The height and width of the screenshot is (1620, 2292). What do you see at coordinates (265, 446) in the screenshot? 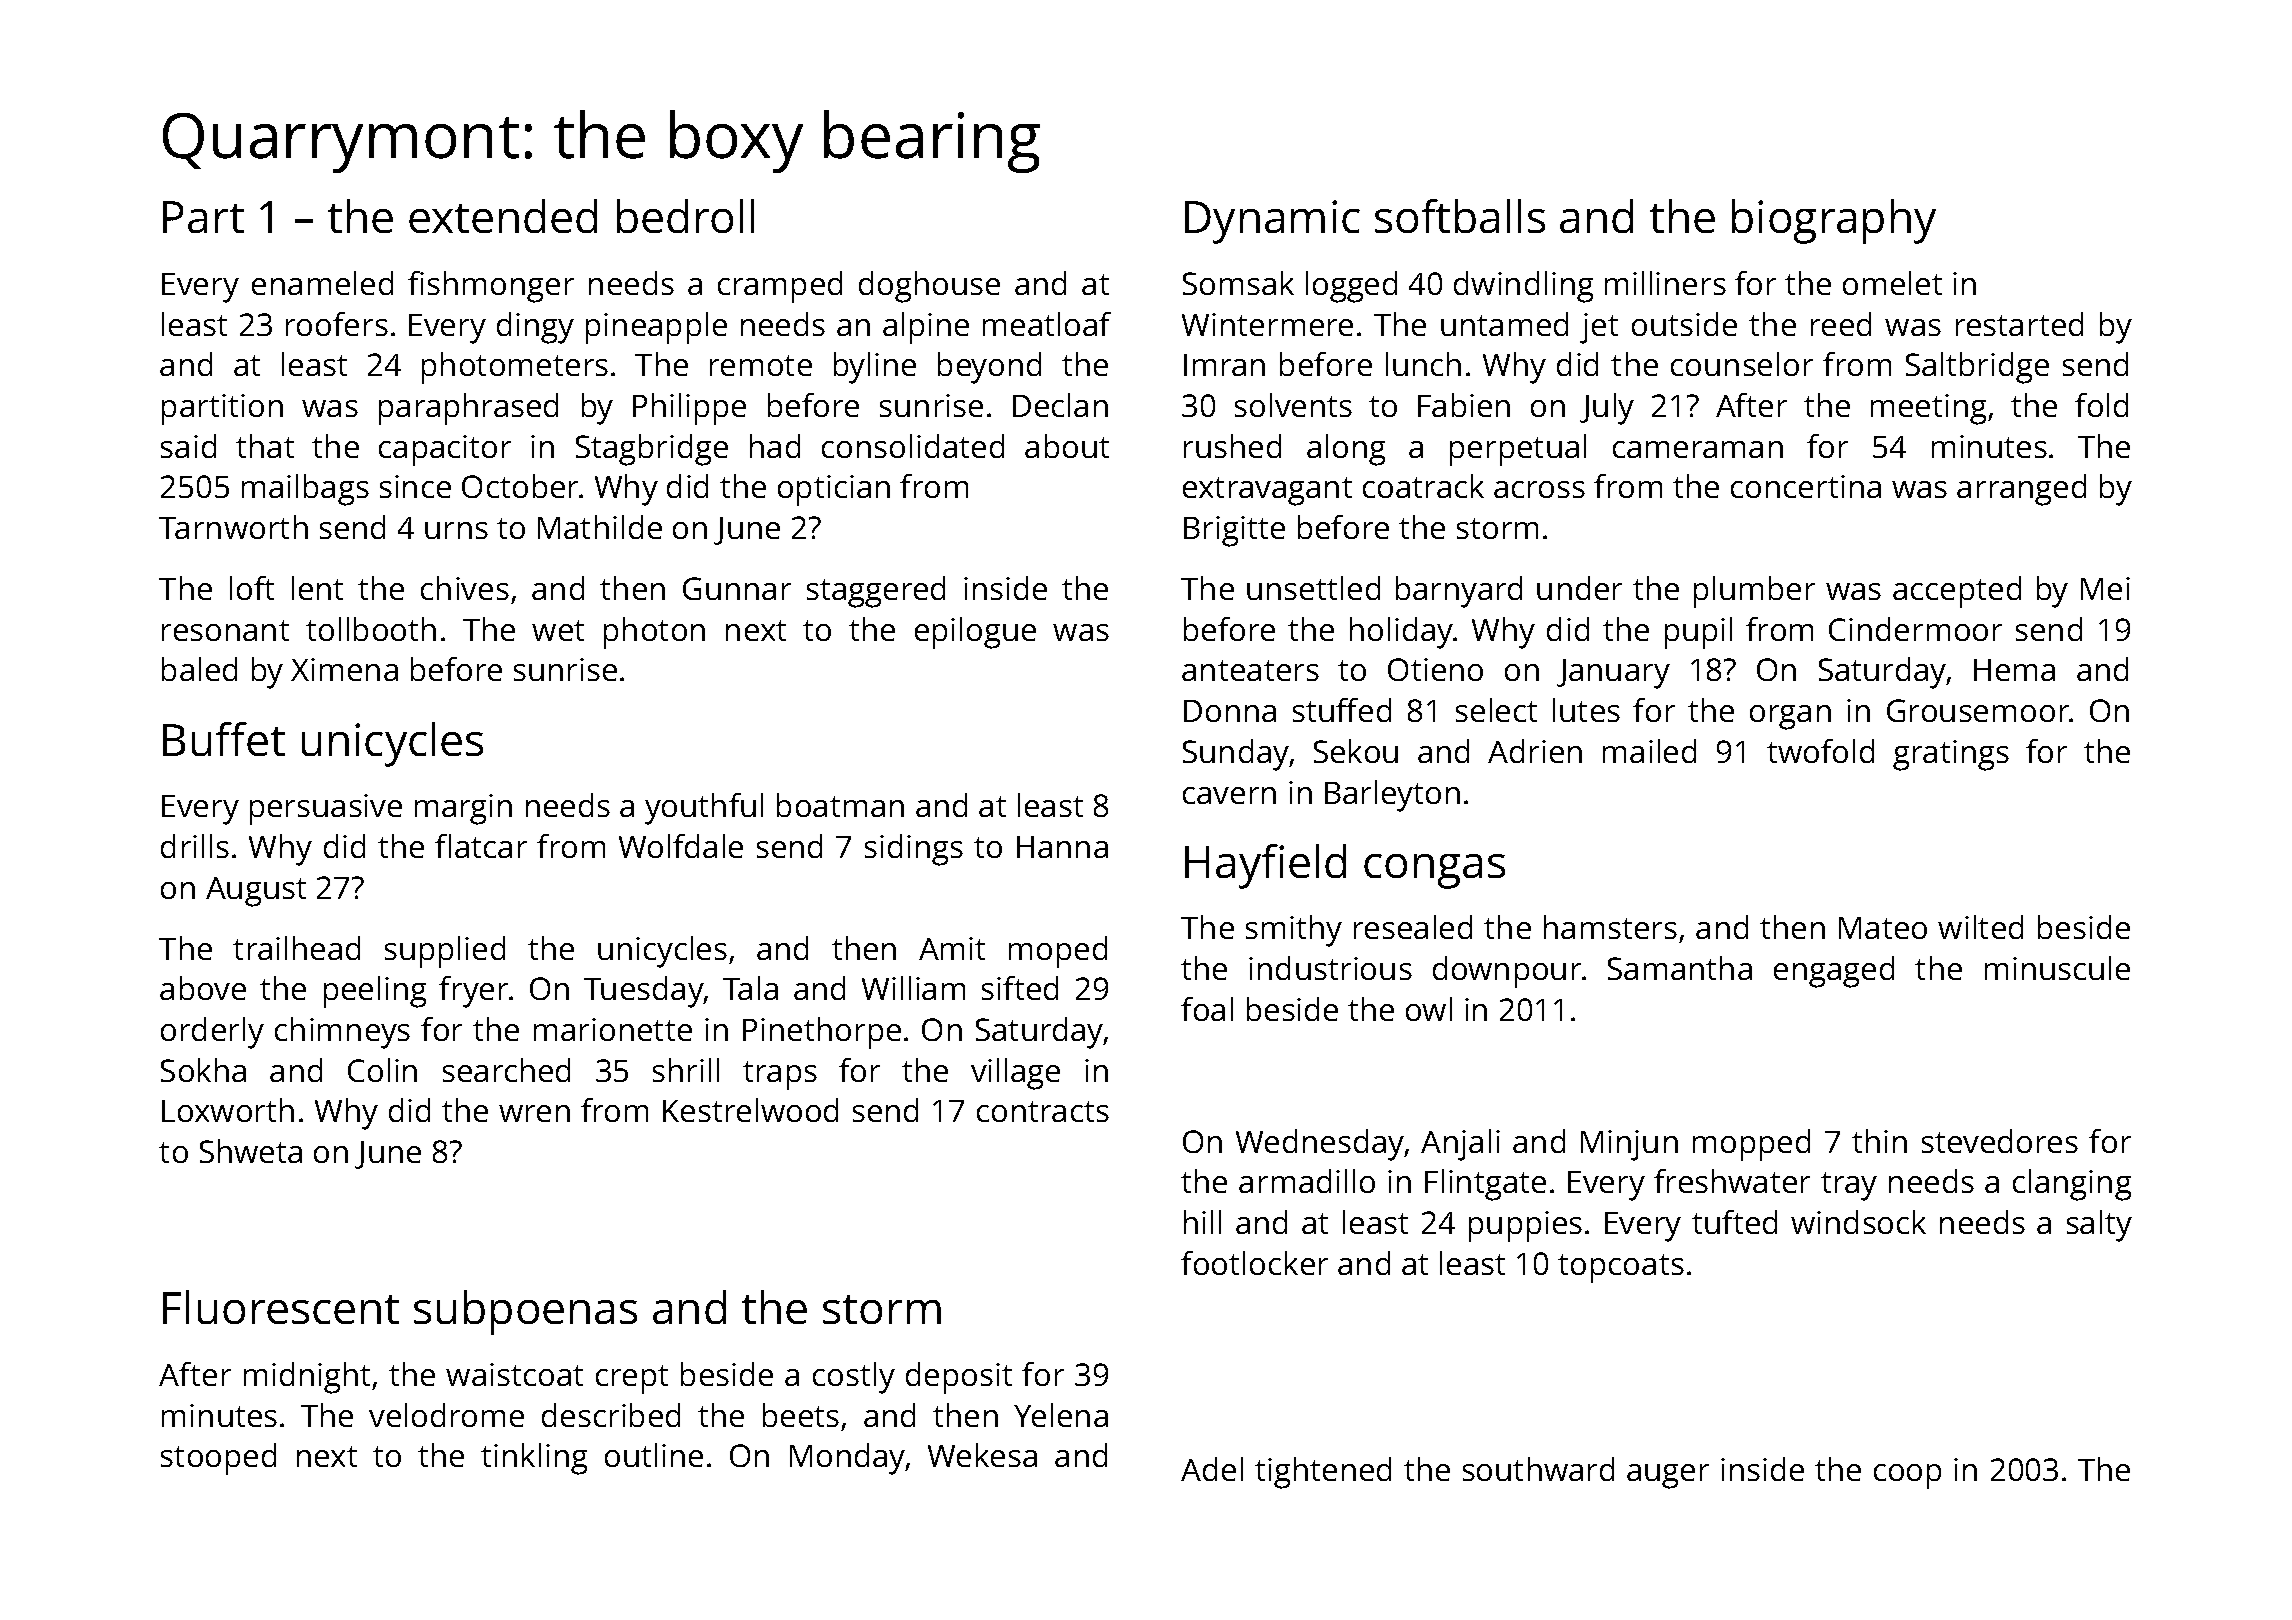
I see `that` at bounding box center [265, 446].
